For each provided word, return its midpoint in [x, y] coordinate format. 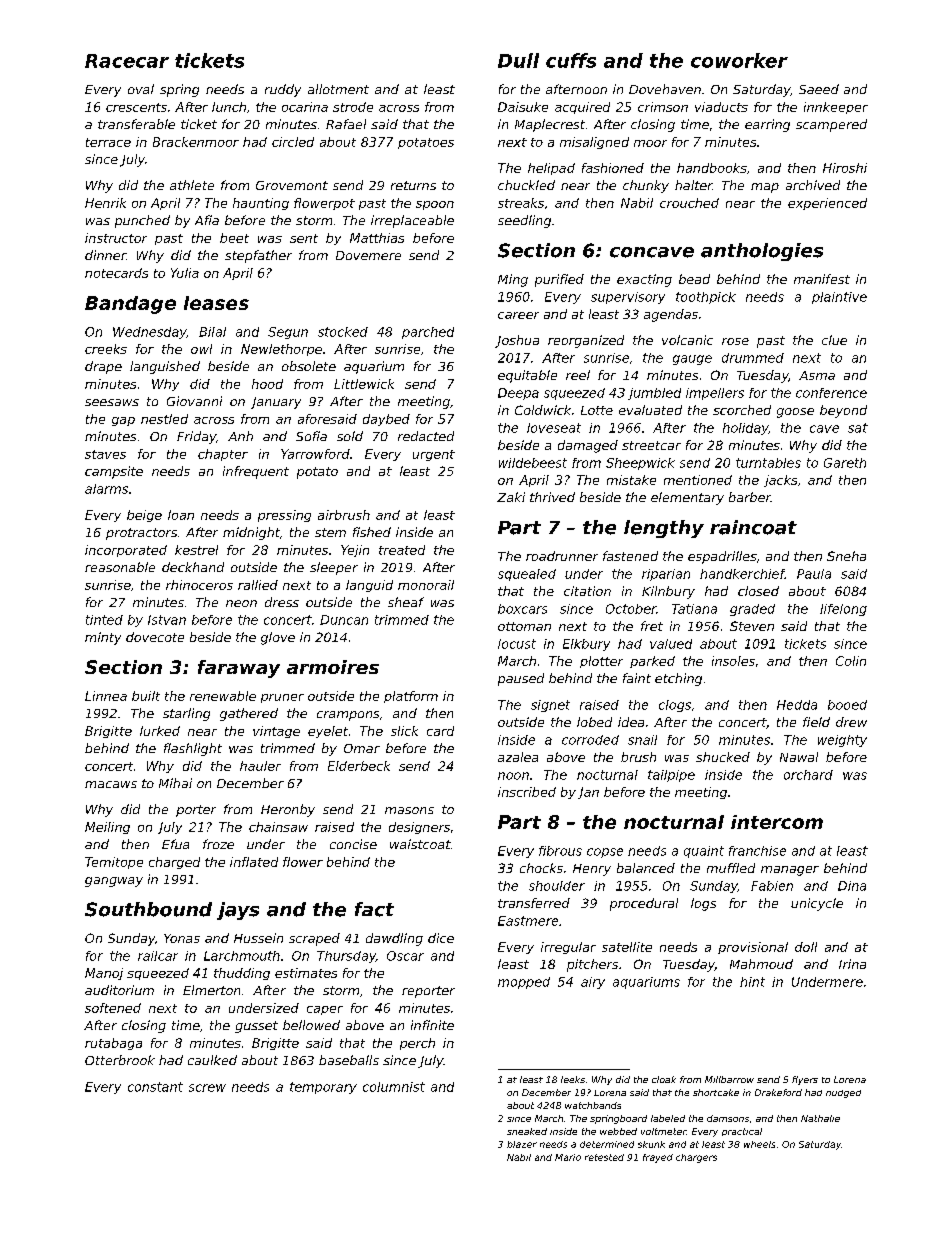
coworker [739, 60]
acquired [582, 108]
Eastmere [528, 921]
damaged [588, 446]
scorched [742, 410]
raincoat [753, 527]
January [276, 403]
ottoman [524, 626]
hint [752, 982]
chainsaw [278, 827]
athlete [192, 185]
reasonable [120, 567]
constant [155, 1087]
